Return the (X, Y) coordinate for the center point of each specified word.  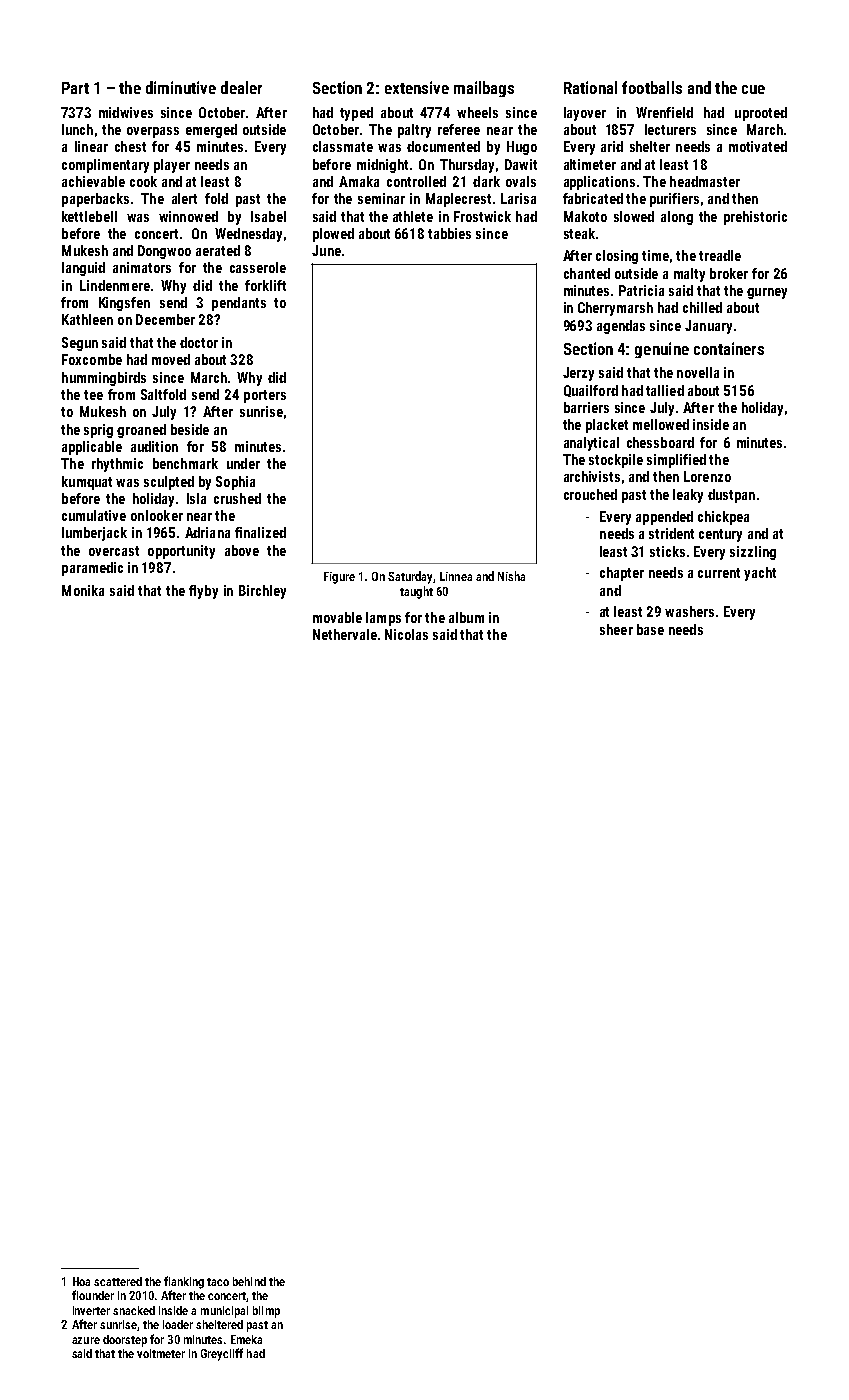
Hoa (81, 1281)
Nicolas (406, 634)
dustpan (731, 496)
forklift (265, 285)
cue (753, 89)
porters (265, 396)
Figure (339, 578)
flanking (184, 1282)
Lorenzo (707, 476)
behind (249, 1281)
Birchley (262, 592)
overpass (153, 132)
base (650, 629)
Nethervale (345, 634)
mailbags (484, 89)
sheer (616, 629)
